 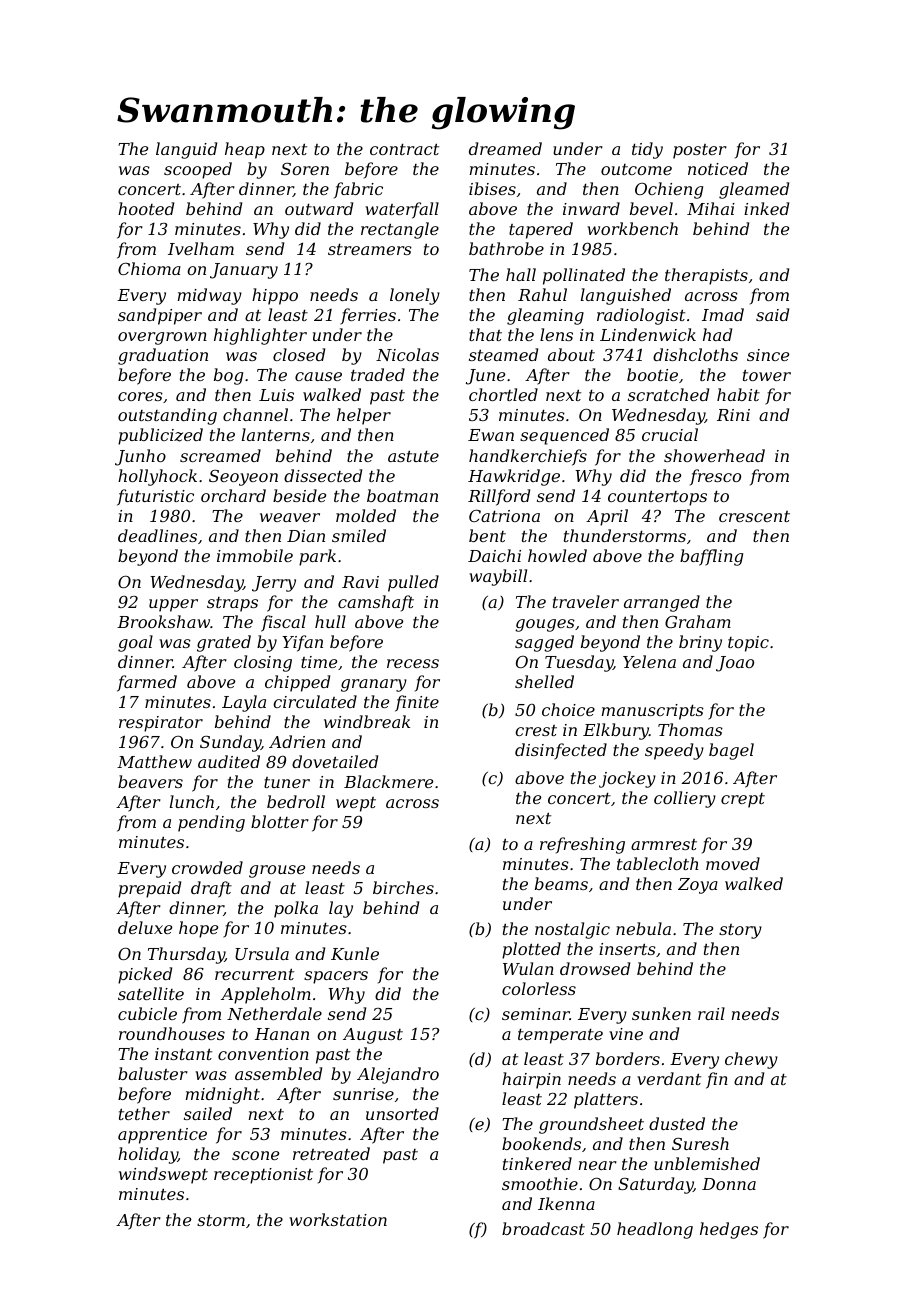 I want to click on scratched, so click(x=668, y=394).
